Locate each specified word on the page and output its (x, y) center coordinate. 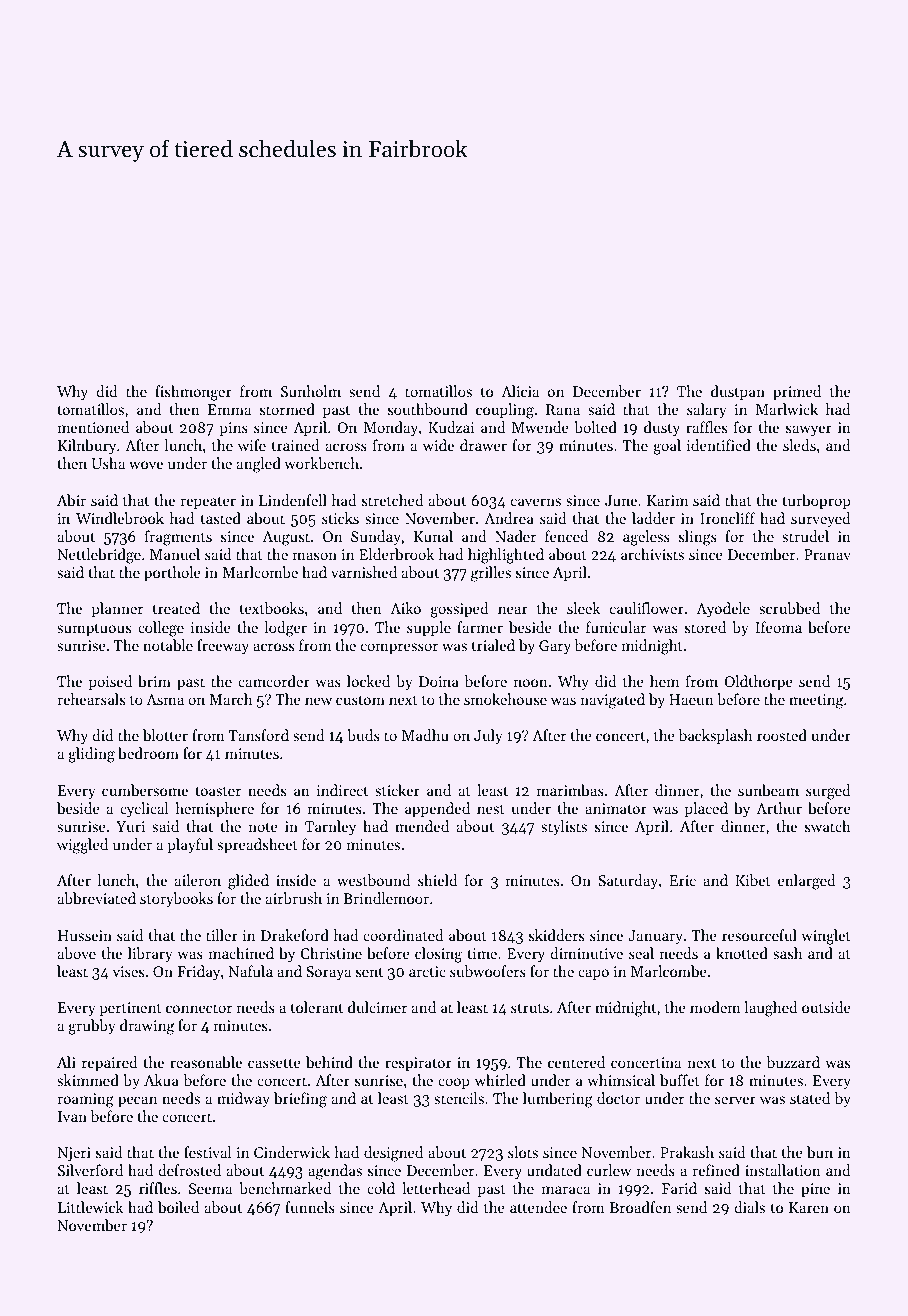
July (488, 737)
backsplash (715, 736)
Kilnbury (87, 447)
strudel (805, 536)
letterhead (436, 1188)
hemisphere (214, 809)
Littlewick (90, 1207)
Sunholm (311, 391)
